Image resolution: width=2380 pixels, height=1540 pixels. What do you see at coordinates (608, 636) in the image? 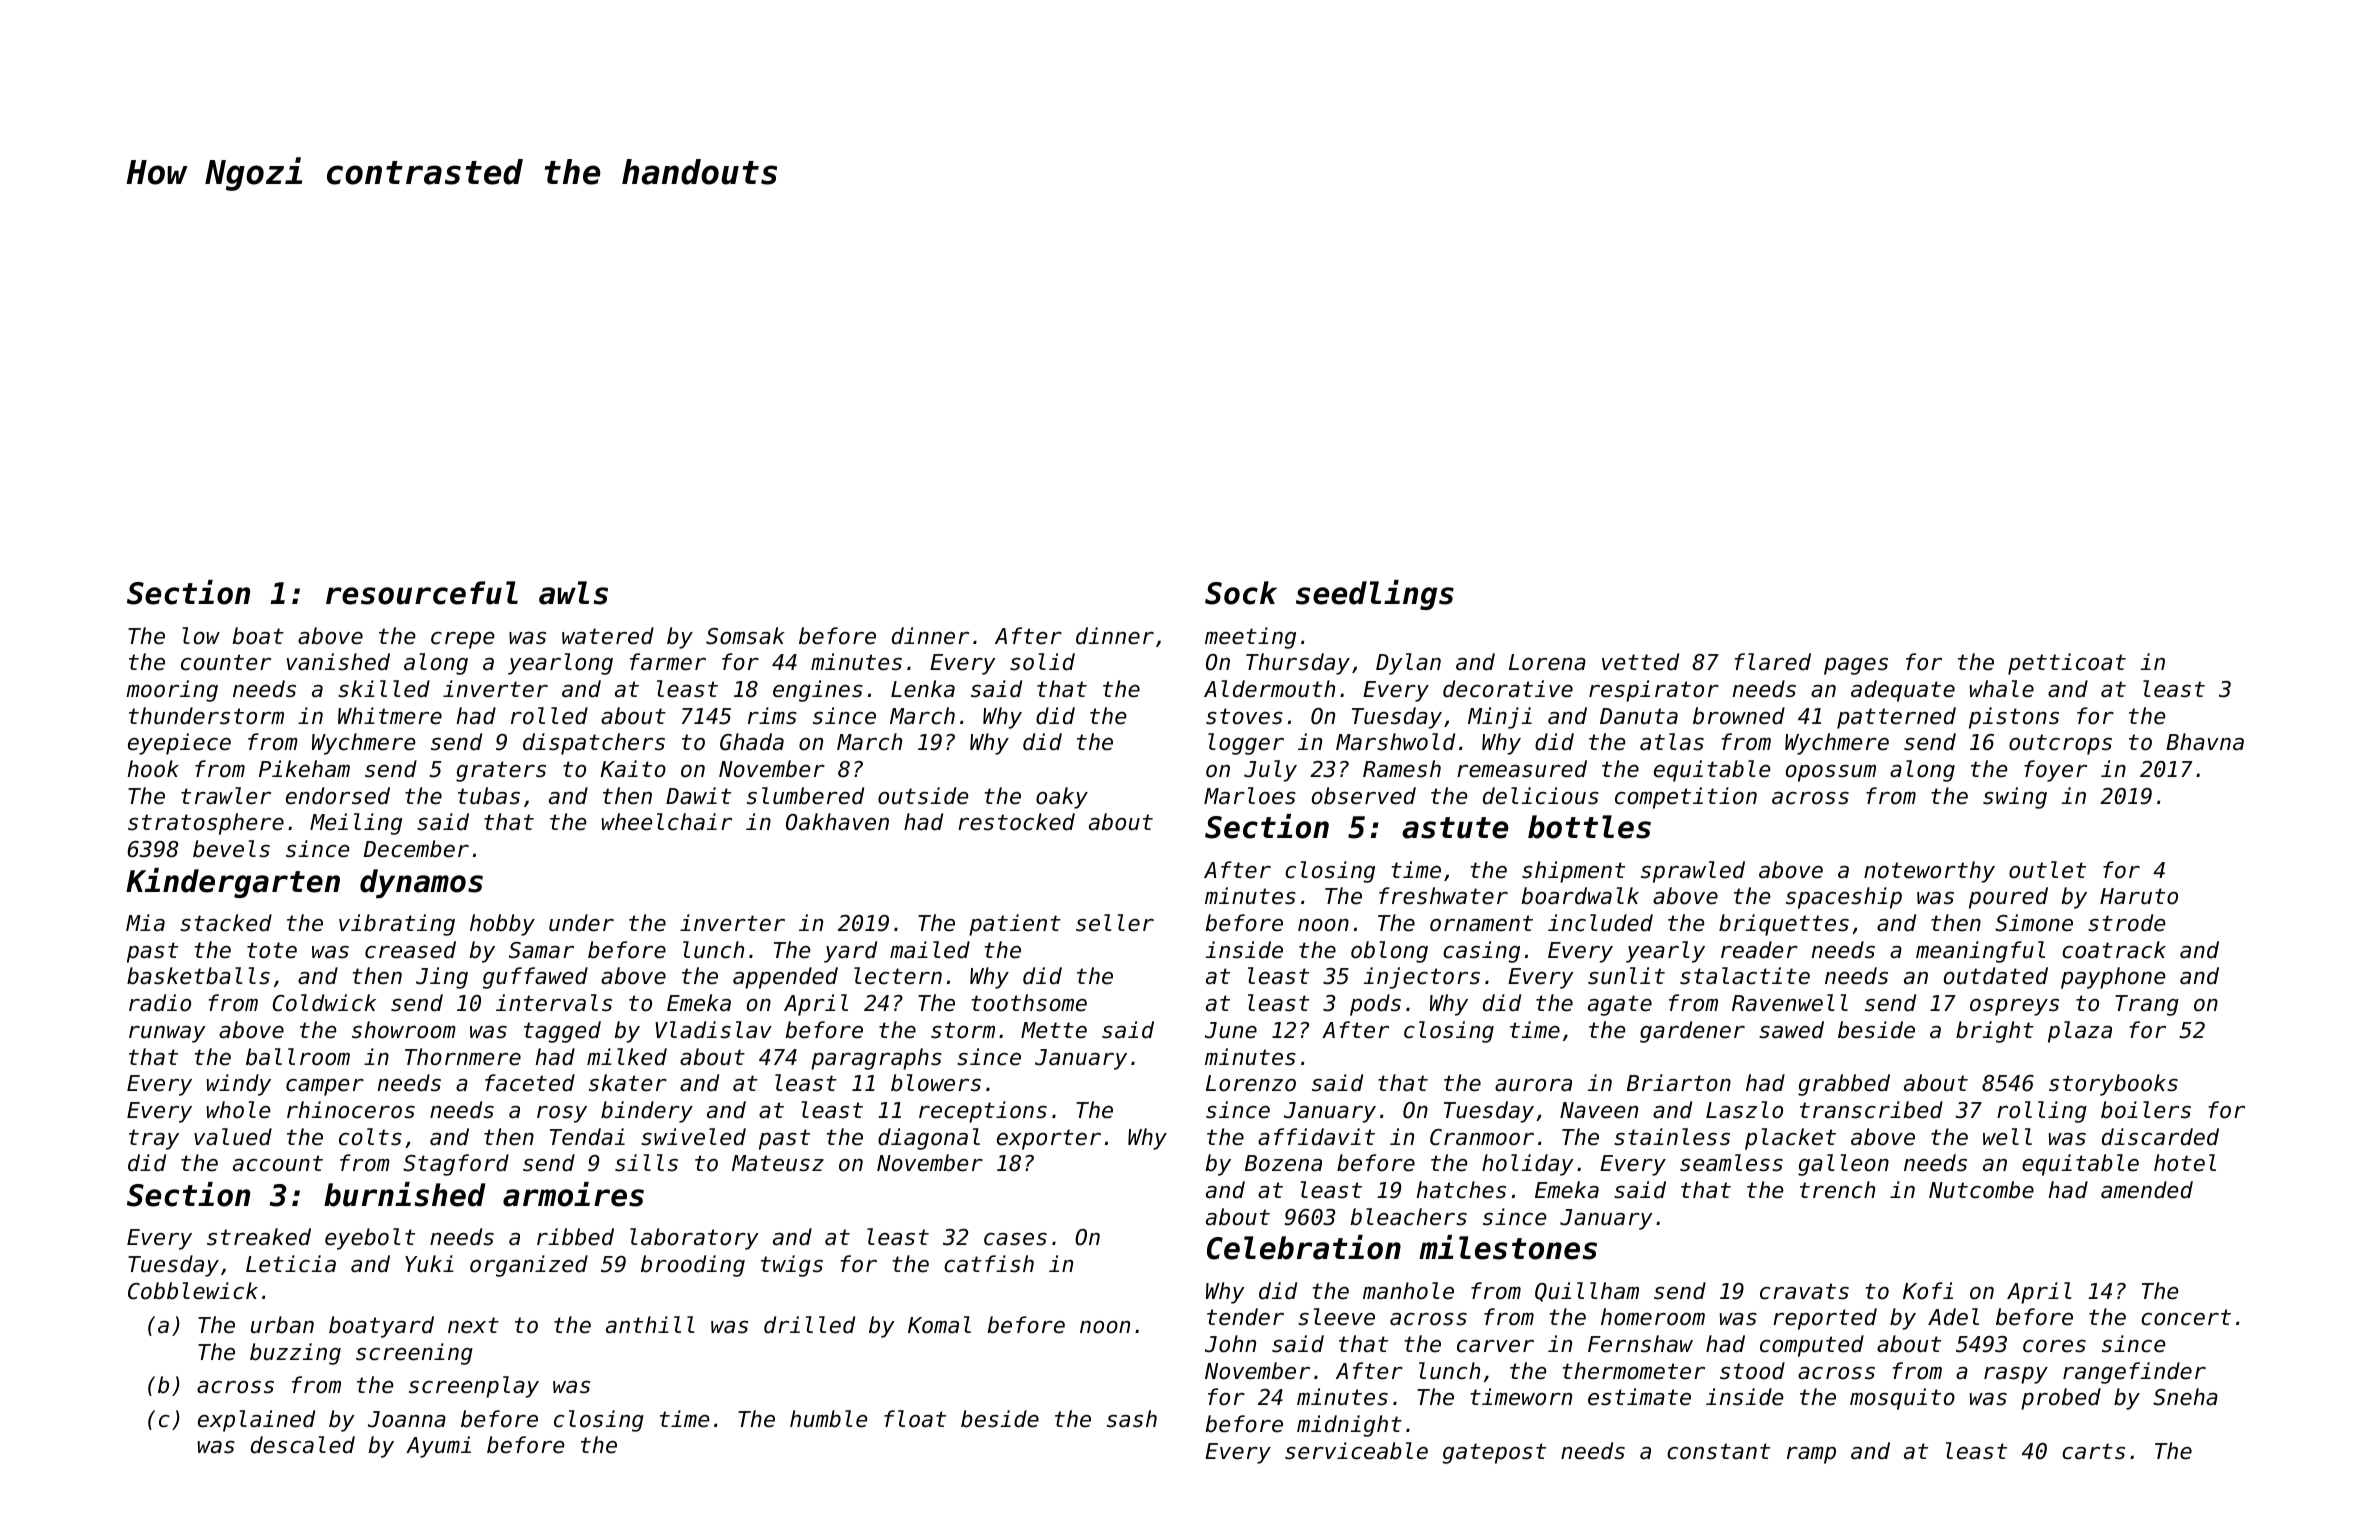
I see `watered` at bounding box center [608, 636].
